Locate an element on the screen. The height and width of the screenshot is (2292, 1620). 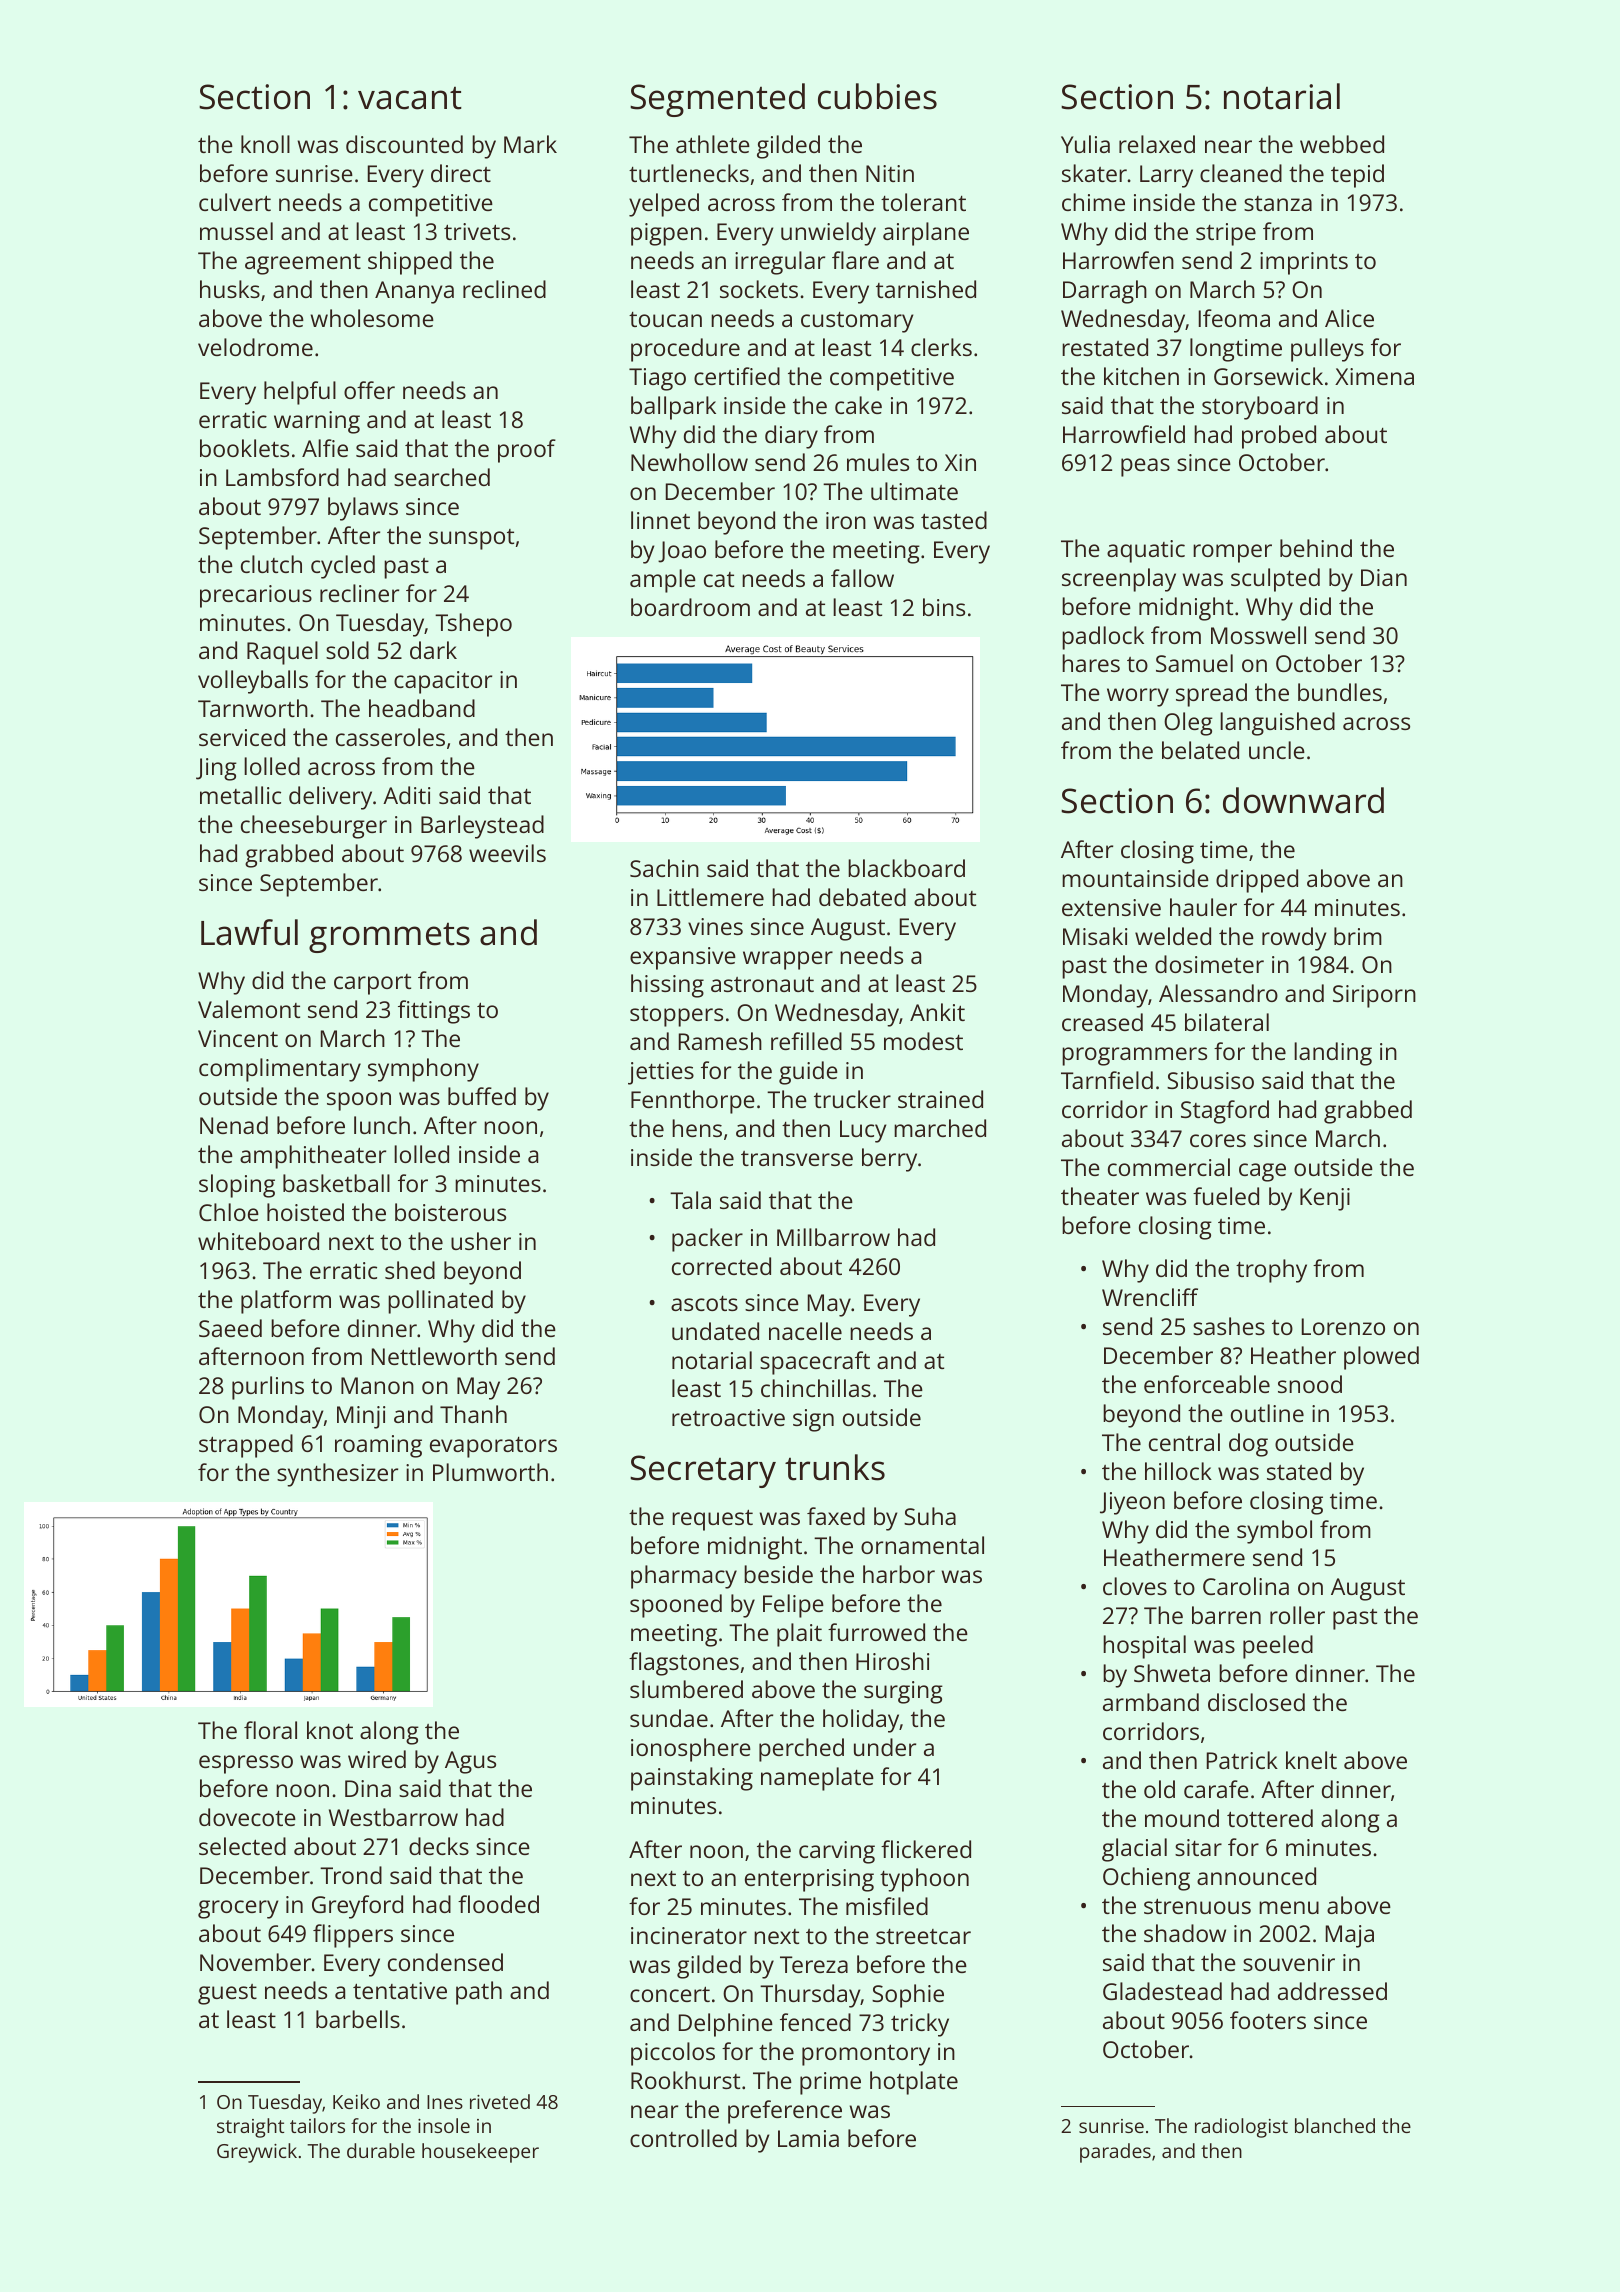
knelt is located at coordinates (1311, 1760).
